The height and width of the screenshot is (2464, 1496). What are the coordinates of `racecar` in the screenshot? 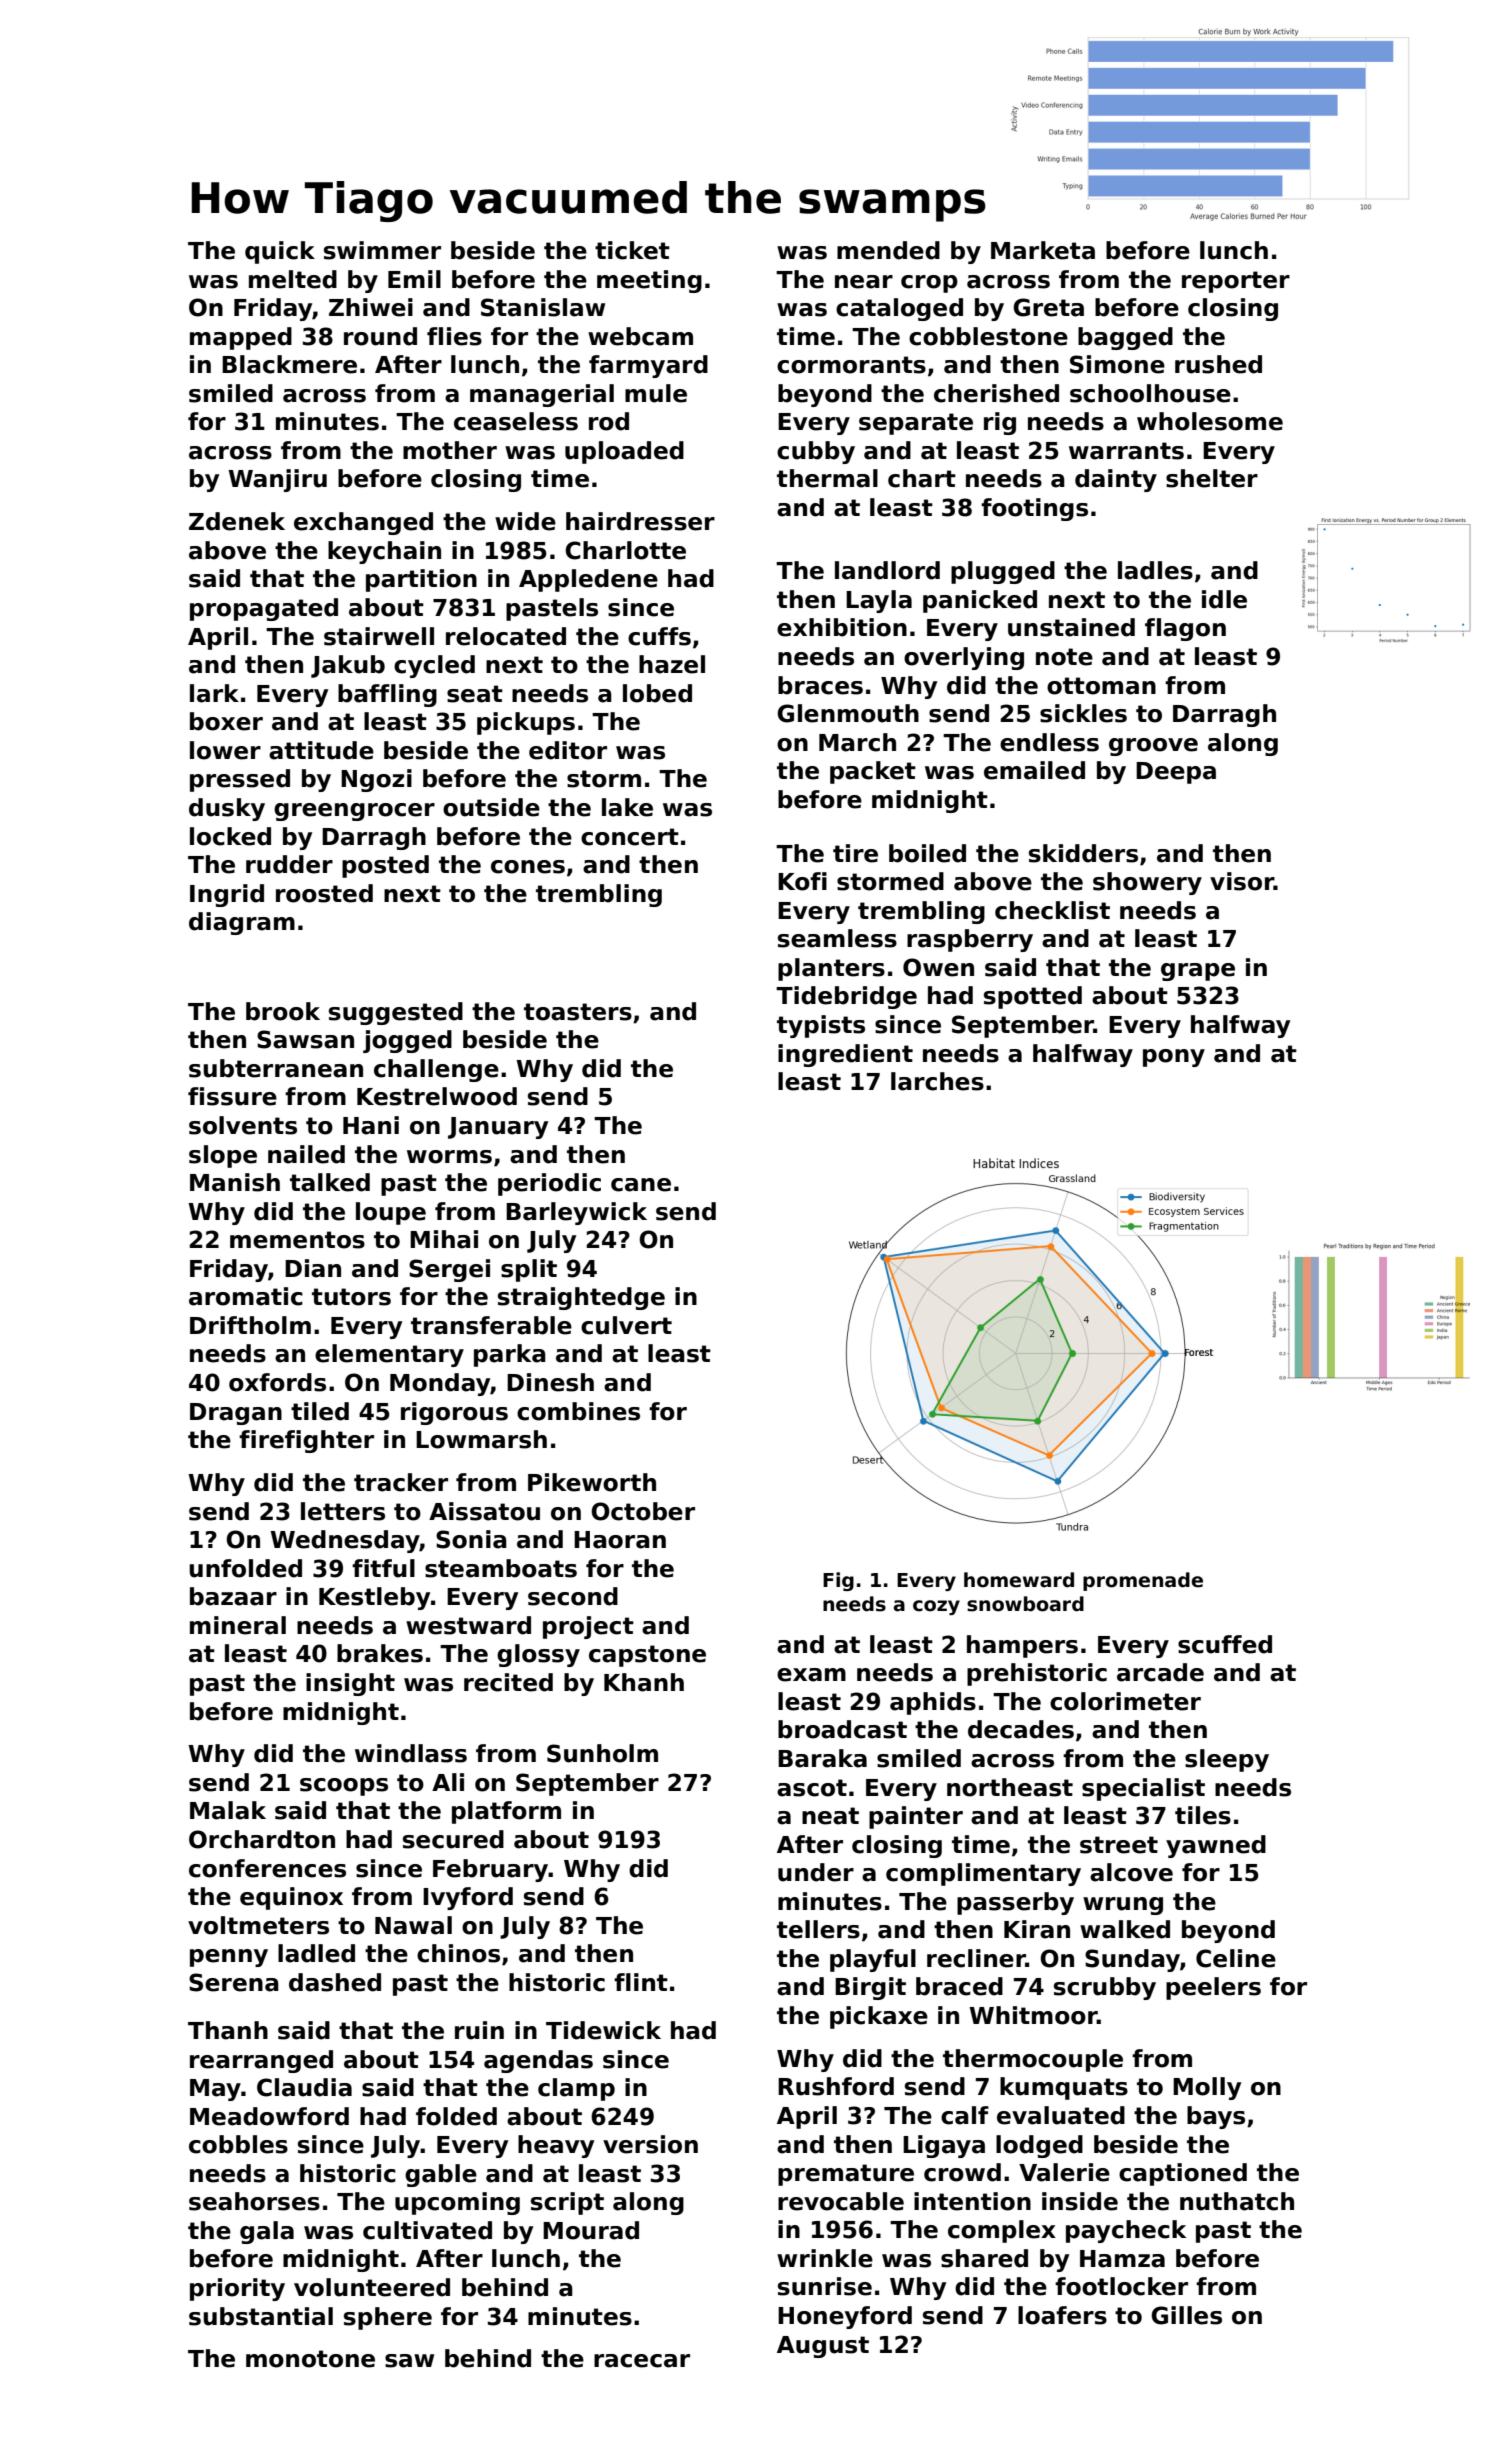 It's located at (642, 2361).
